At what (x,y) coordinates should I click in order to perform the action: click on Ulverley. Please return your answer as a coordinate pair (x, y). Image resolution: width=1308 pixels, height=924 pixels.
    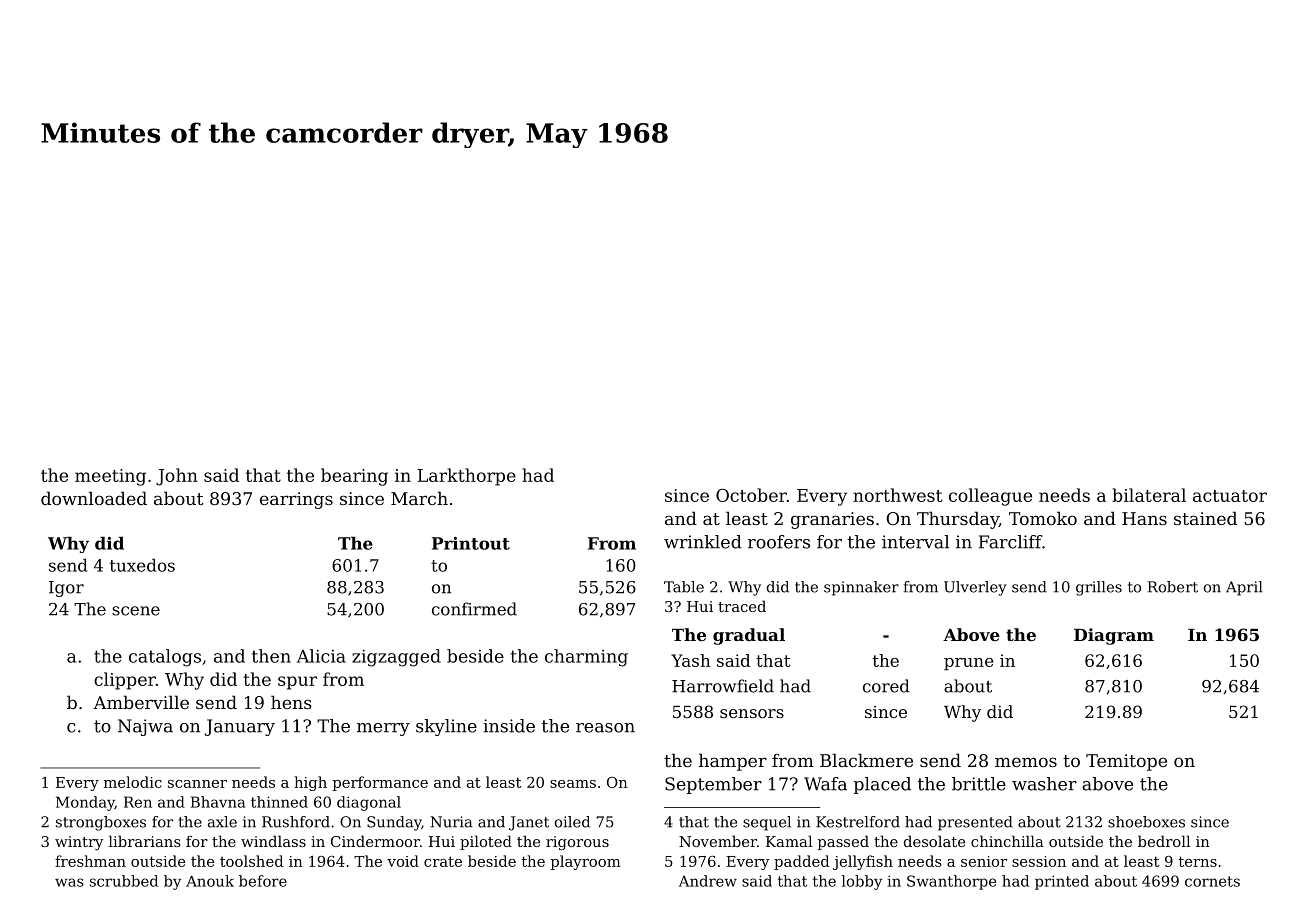
    Looking at the image, I should click on (975, 588).
